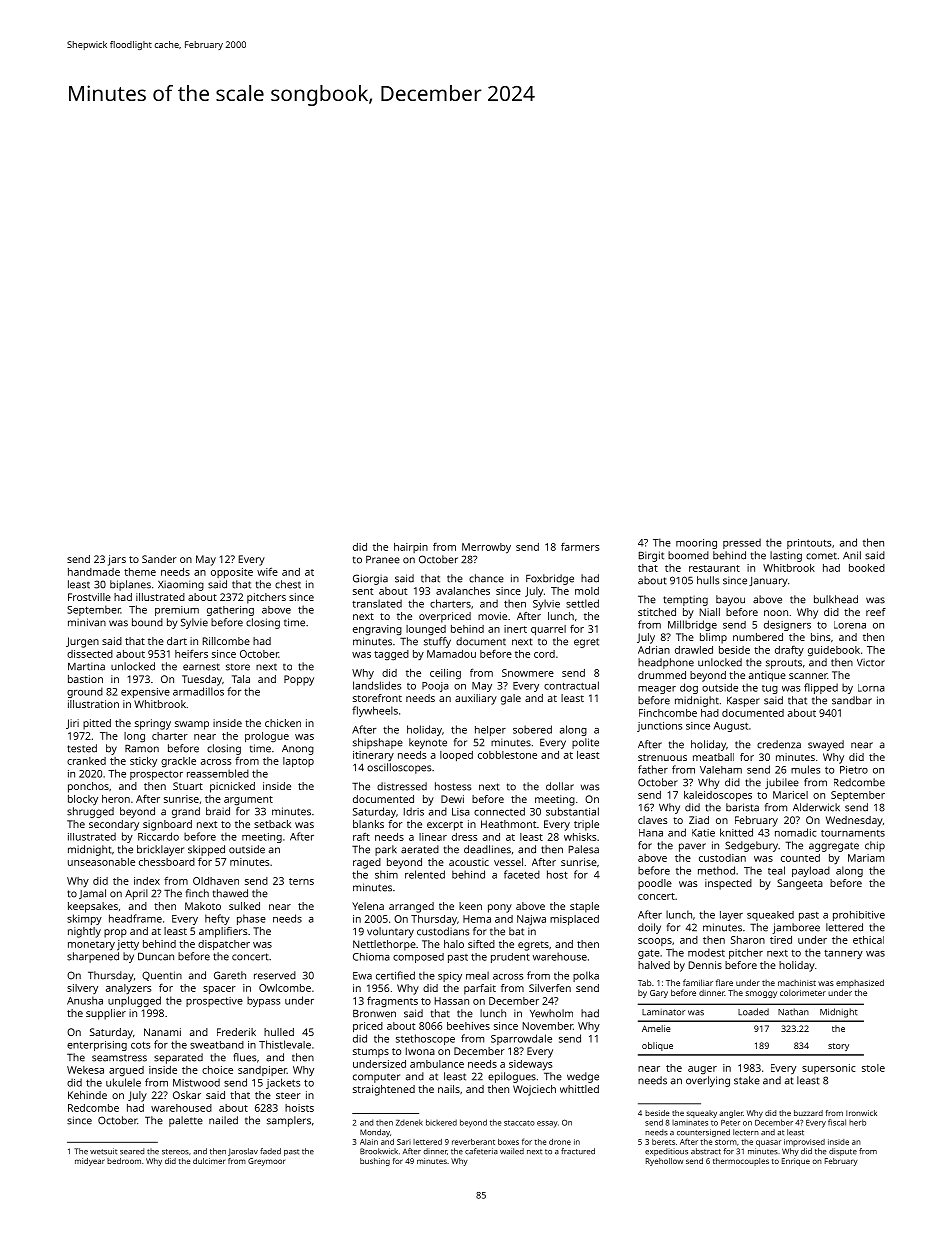 This document has width=952, height=1233. Describe the element at coordinates (411, 548) in the document. I see `hairpin` at that location.
